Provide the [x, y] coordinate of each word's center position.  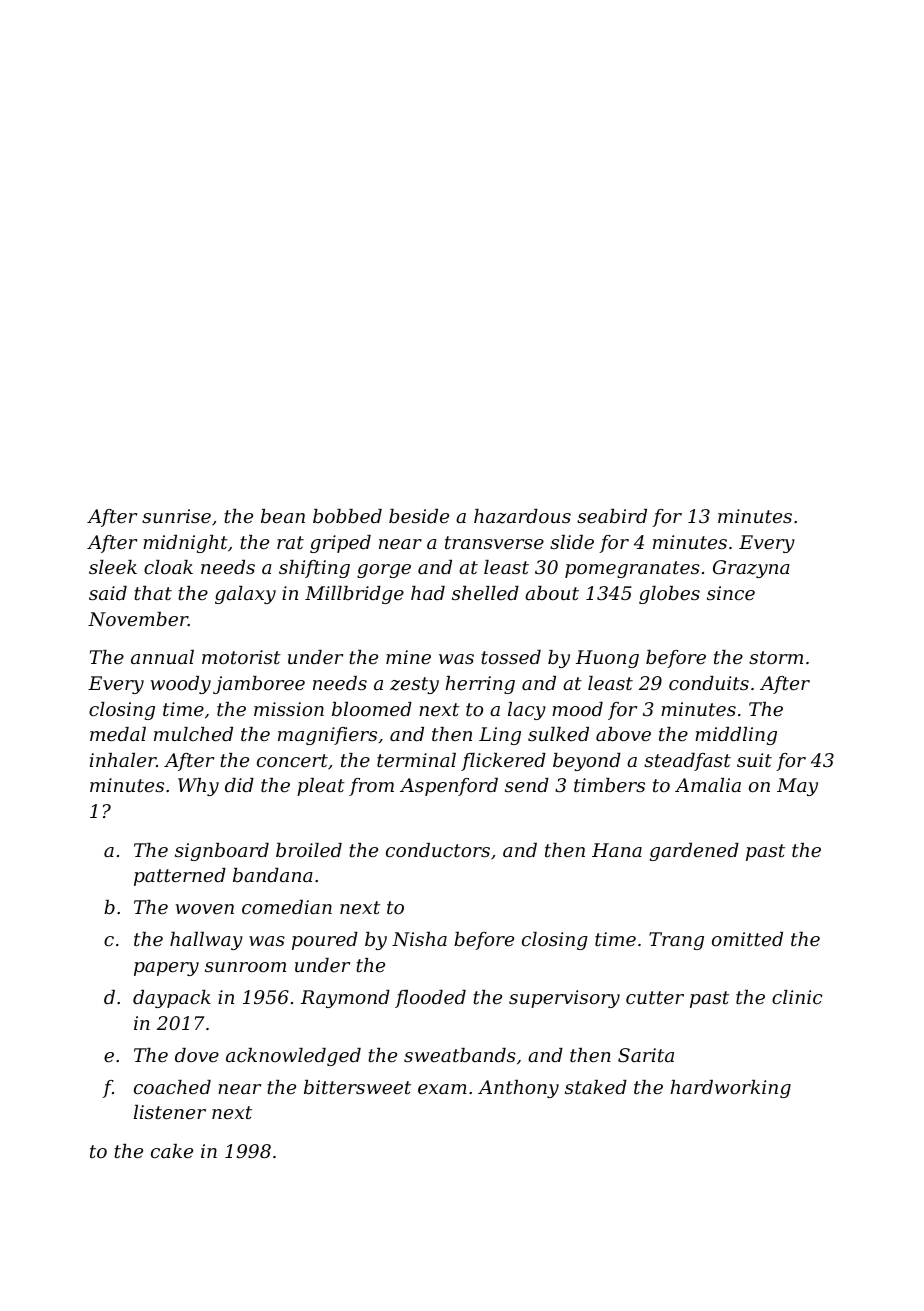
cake [172, 1151]
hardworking [731, 1089]
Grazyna [751, 569]
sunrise [176, 516]
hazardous [522, 516]
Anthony [518, 1089]
